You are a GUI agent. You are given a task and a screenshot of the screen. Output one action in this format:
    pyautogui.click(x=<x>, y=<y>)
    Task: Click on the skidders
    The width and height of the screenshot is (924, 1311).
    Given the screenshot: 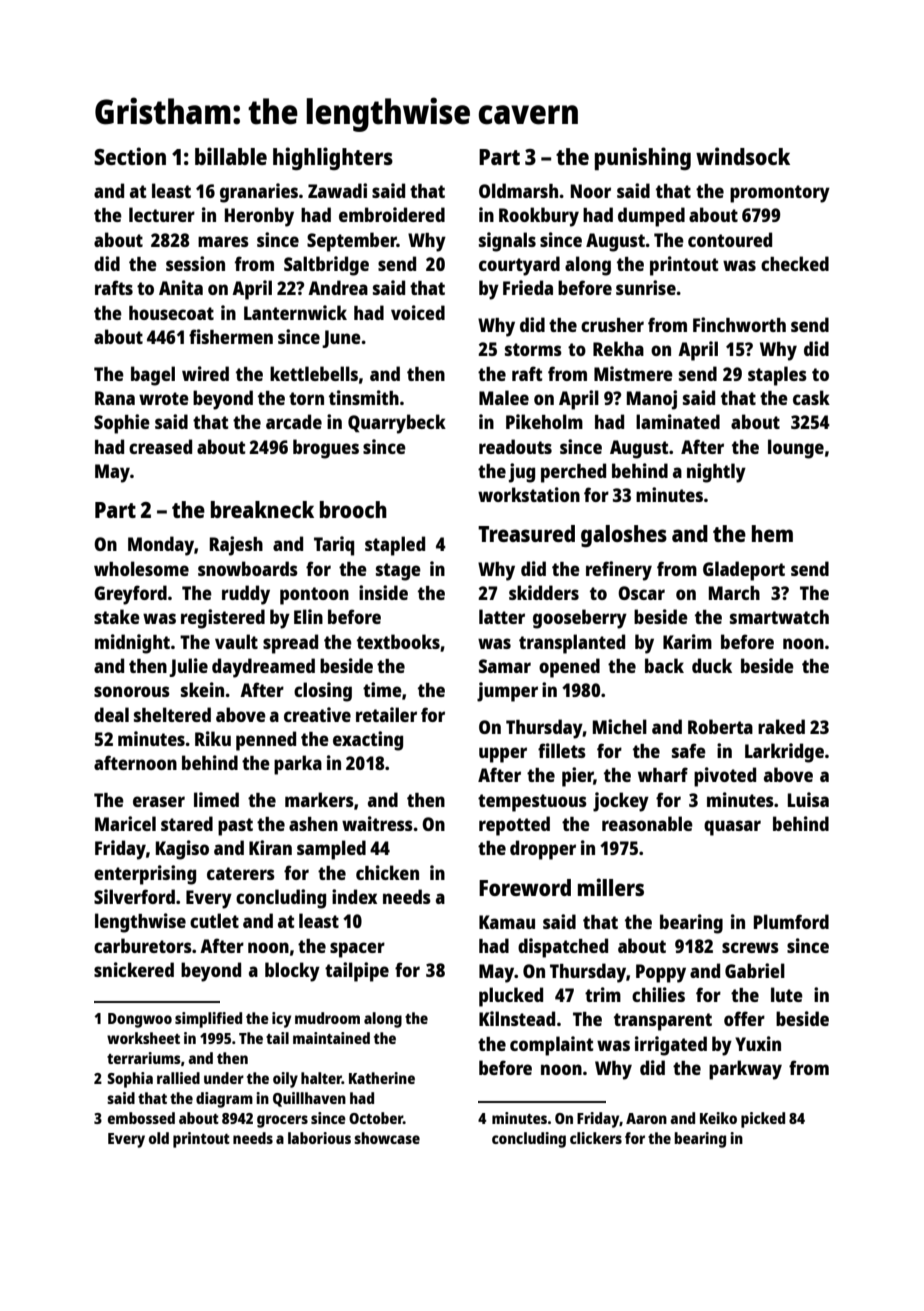 What is the action you would take?
    pyautogui.click(x=544, y=592)
